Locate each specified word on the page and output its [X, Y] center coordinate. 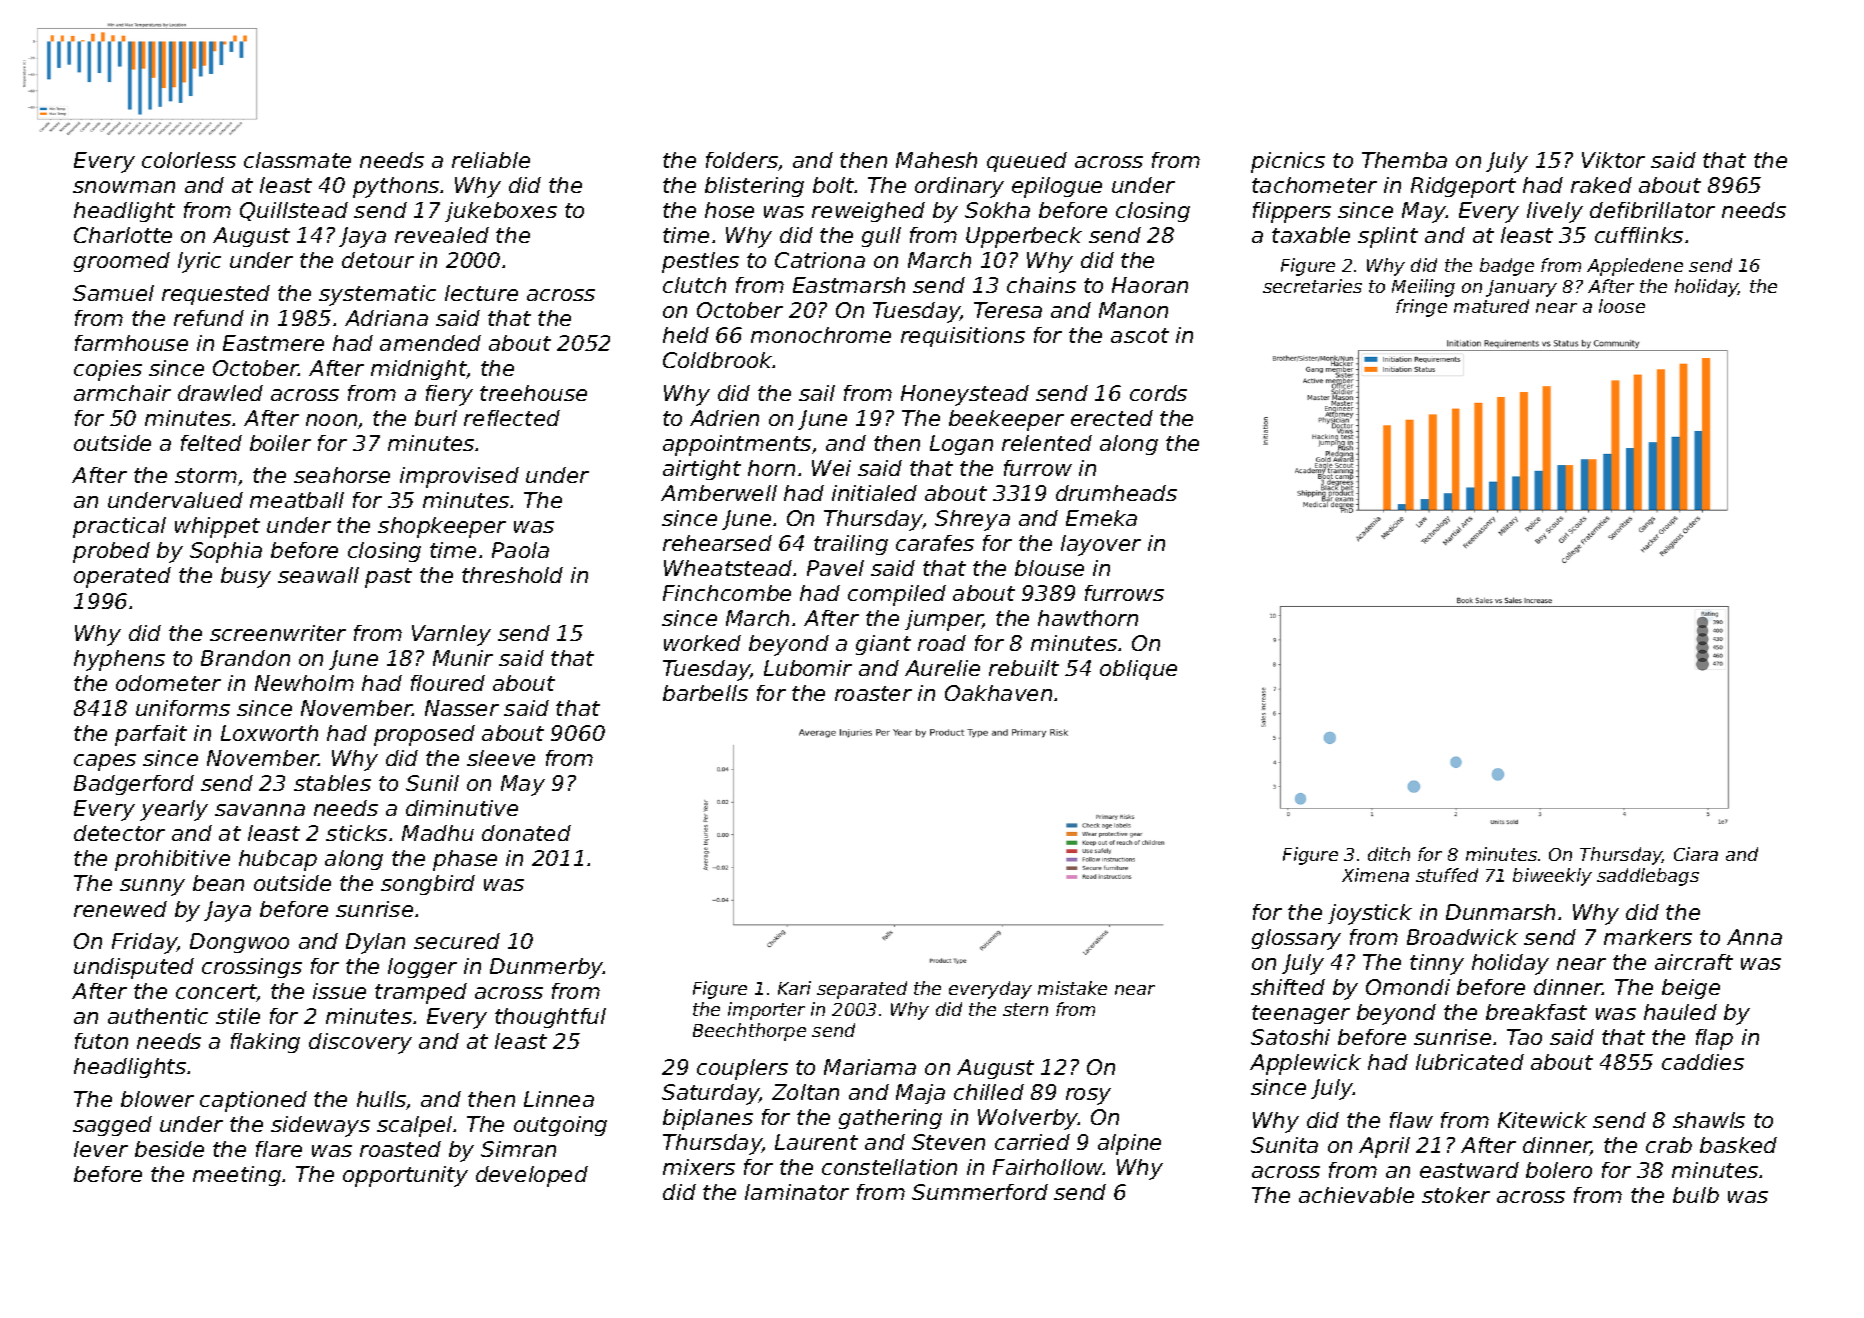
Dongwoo [239, 943]
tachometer [1314, 185]
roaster [873, 693]
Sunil [432, 783]
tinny [1437, 964]
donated [526, 833]
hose [729, 210]
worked [702, 643]
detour [378, 260]
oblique [1138, 670]
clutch [694, 285]
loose [1622, 306]
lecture [481, 293]
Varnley [451, 635]
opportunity [405, 1176]
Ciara [1696, 854]
